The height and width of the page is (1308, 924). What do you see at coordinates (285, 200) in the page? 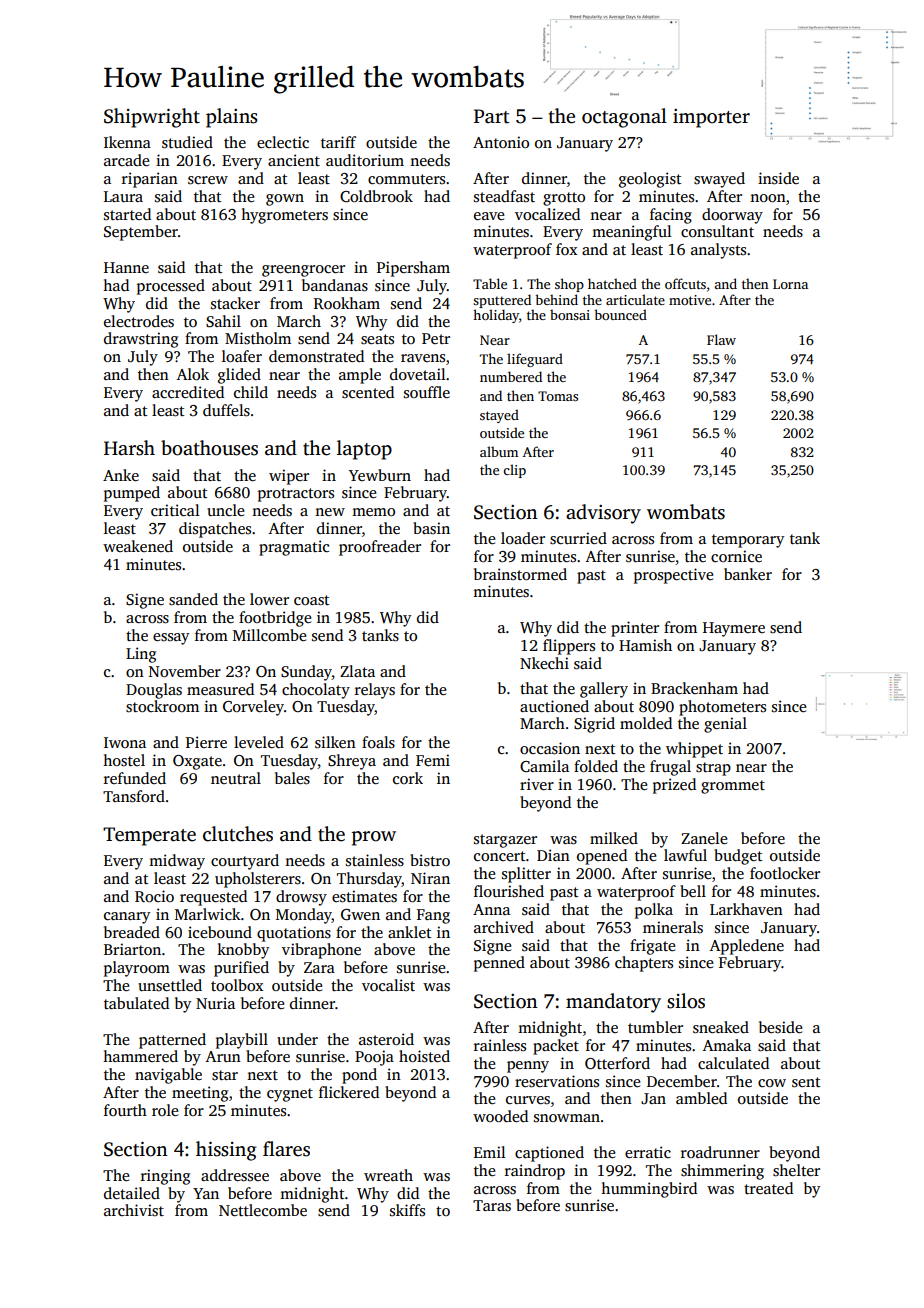
I see `gown` at bounding box center [285, 200].
